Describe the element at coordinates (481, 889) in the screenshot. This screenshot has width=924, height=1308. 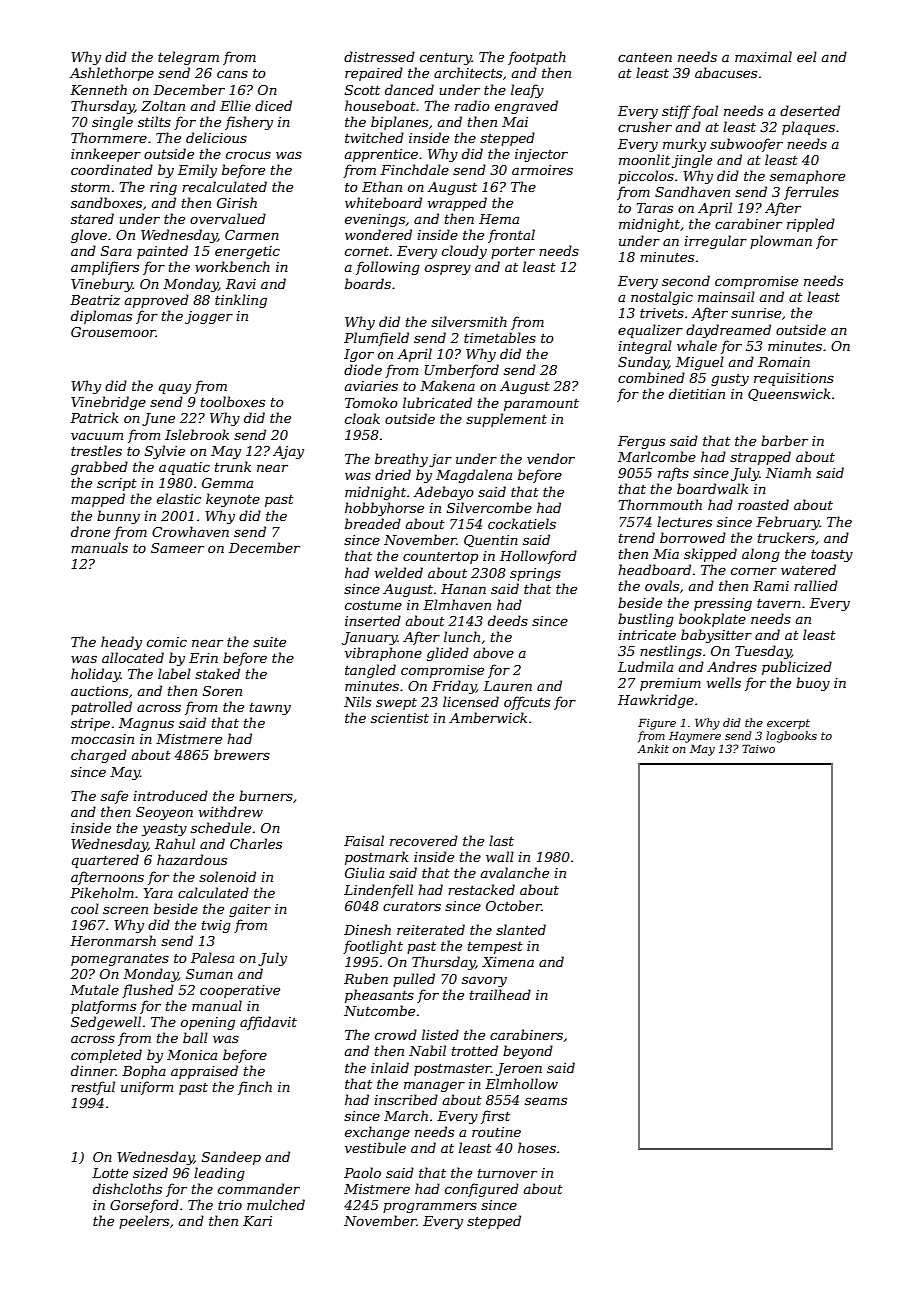
I see `restacked` at that location.
